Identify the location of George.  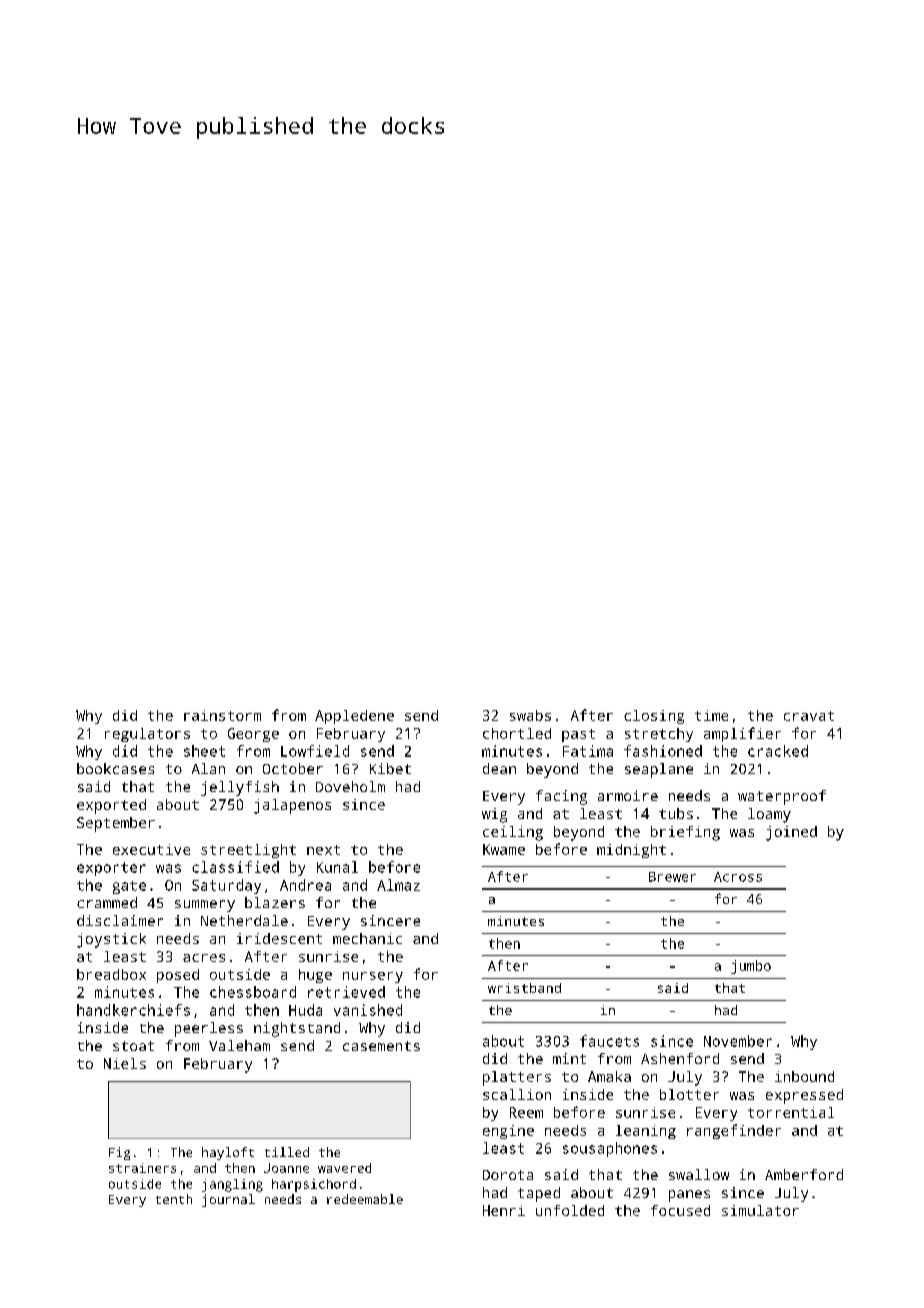
(253, 735).
